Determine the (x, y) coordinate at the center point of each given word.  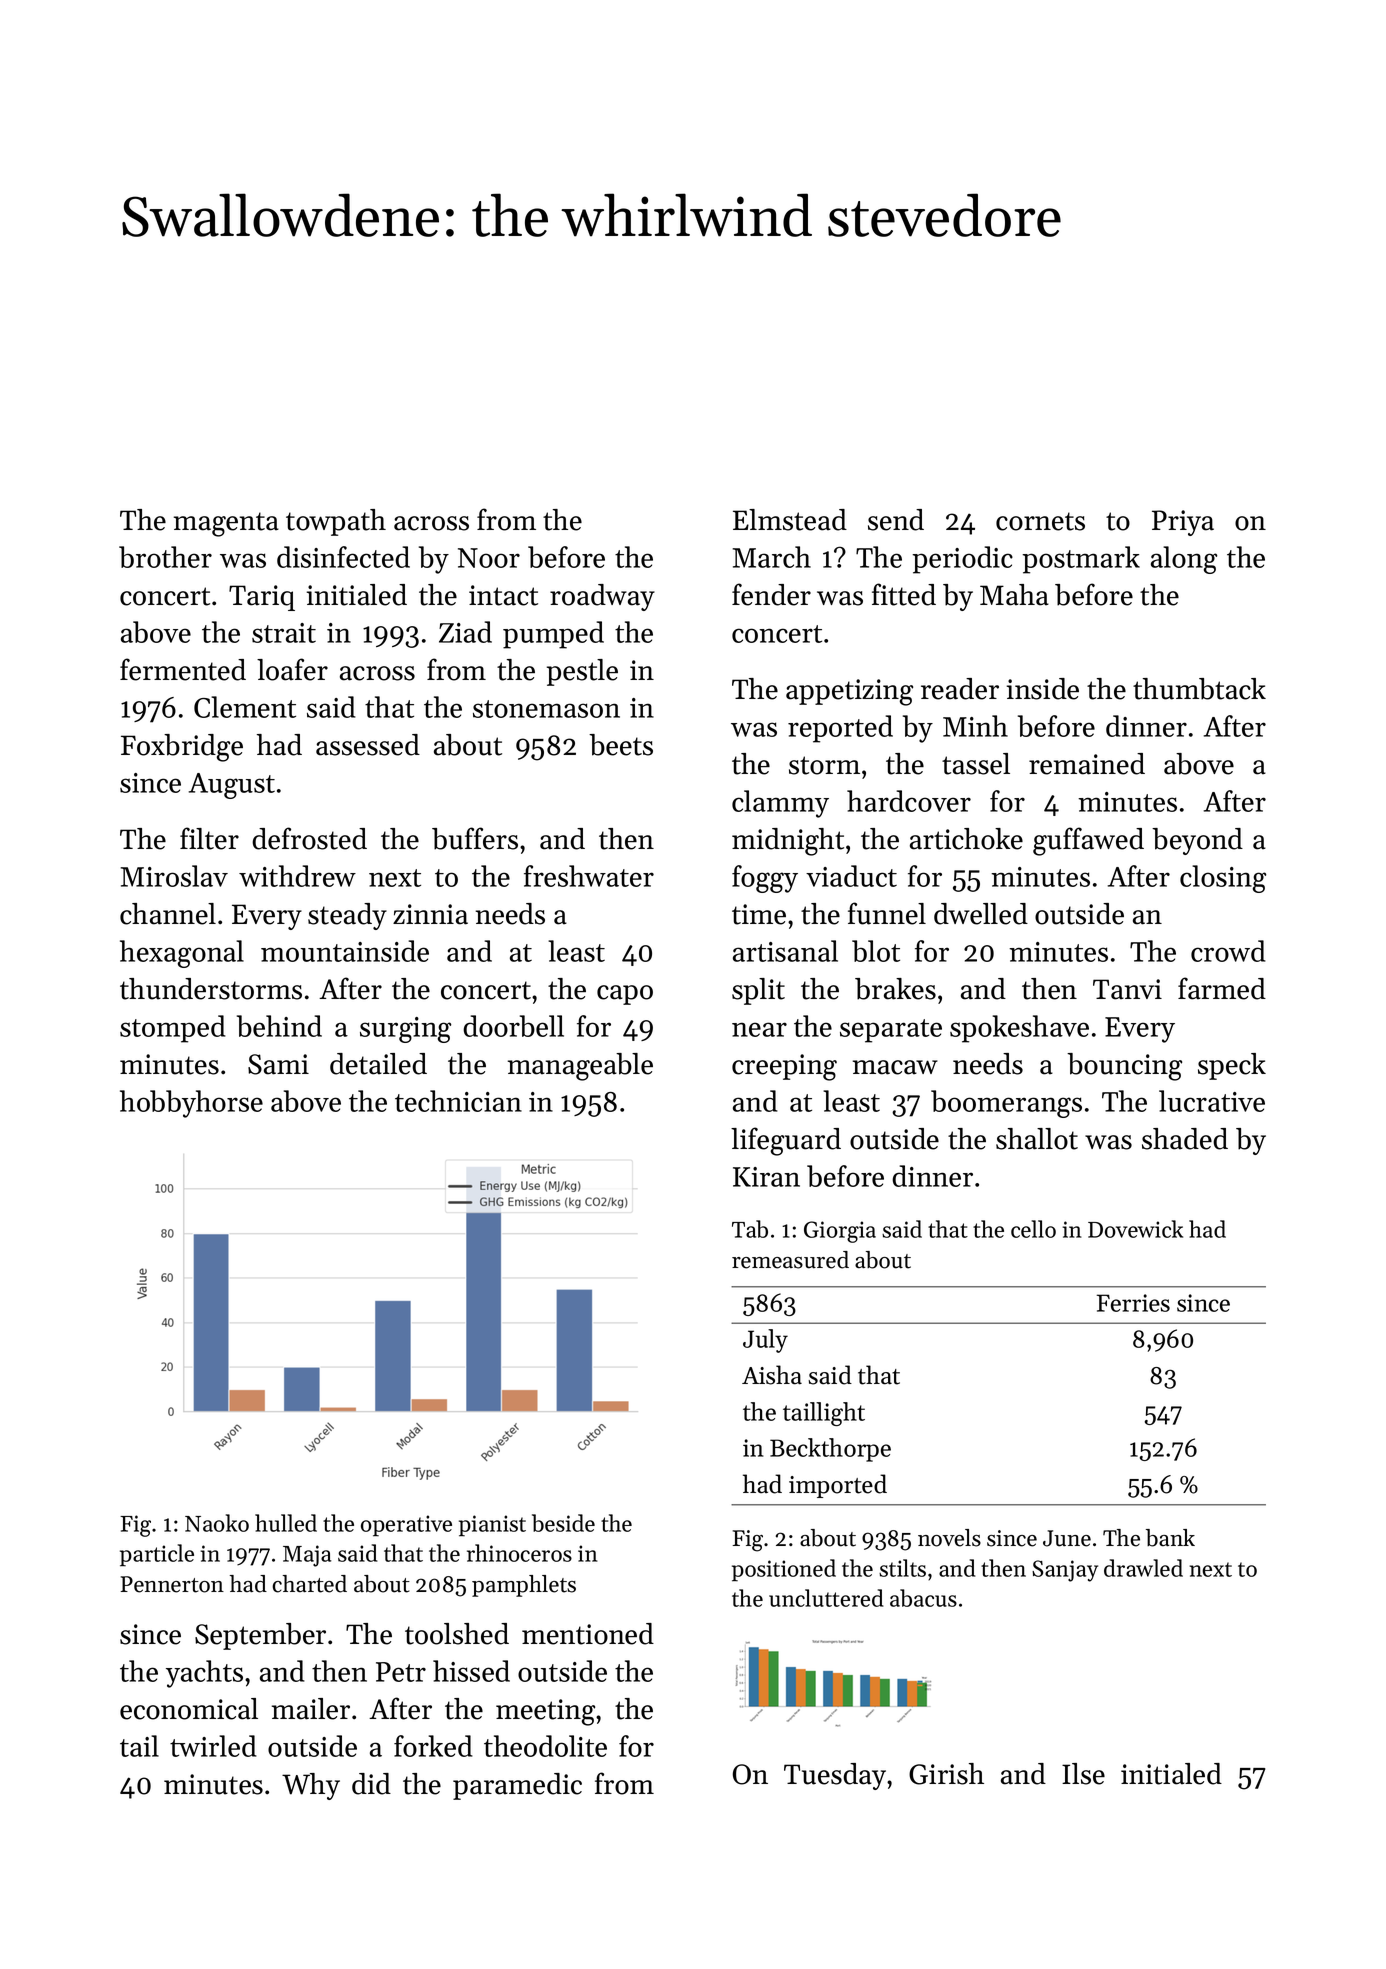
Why (311, 1786)
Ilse (1083, 1774)
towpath (336, 522)
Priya (1183, 523)
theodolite (545, 1746)
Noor (489, 558)
